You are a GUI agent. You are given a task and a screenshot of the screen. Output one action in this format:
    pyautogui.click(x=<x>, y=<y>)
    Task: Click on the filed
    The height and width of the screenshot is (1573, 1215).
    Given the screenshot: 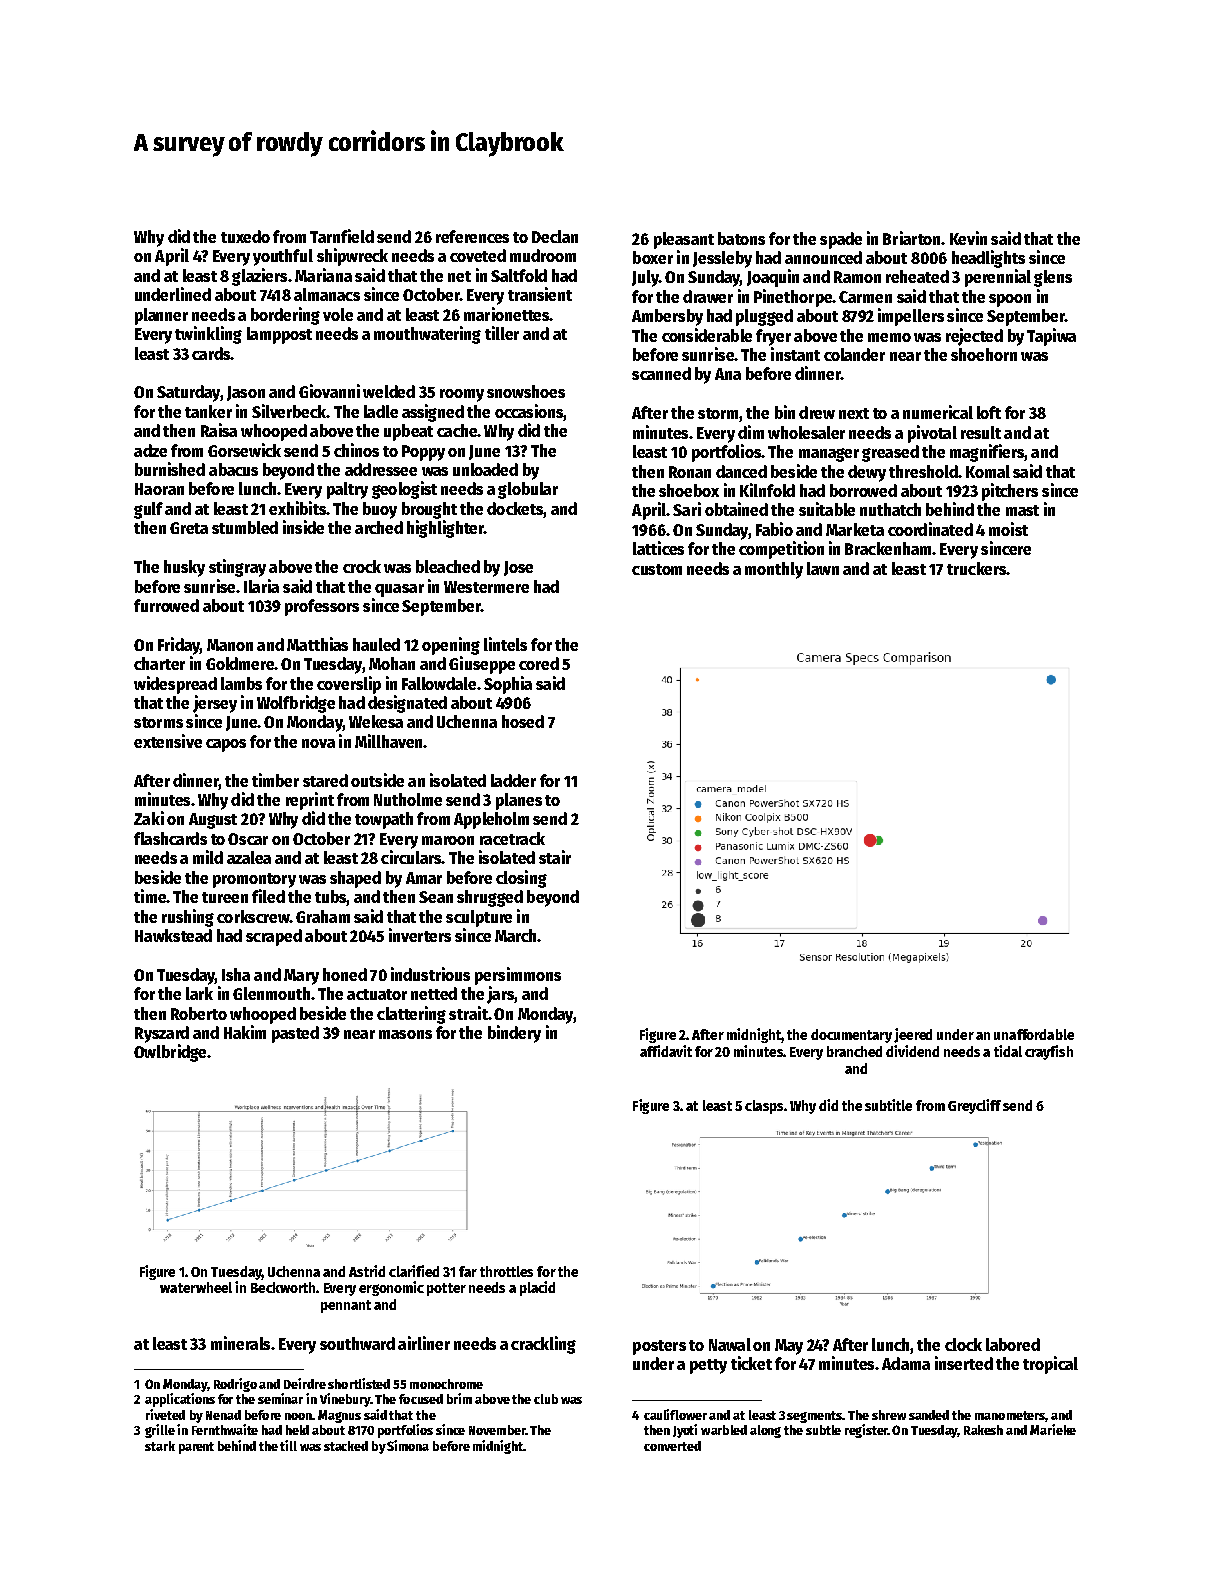 What is the action you would take?
    pyautogui.click(x=268, y=896)
